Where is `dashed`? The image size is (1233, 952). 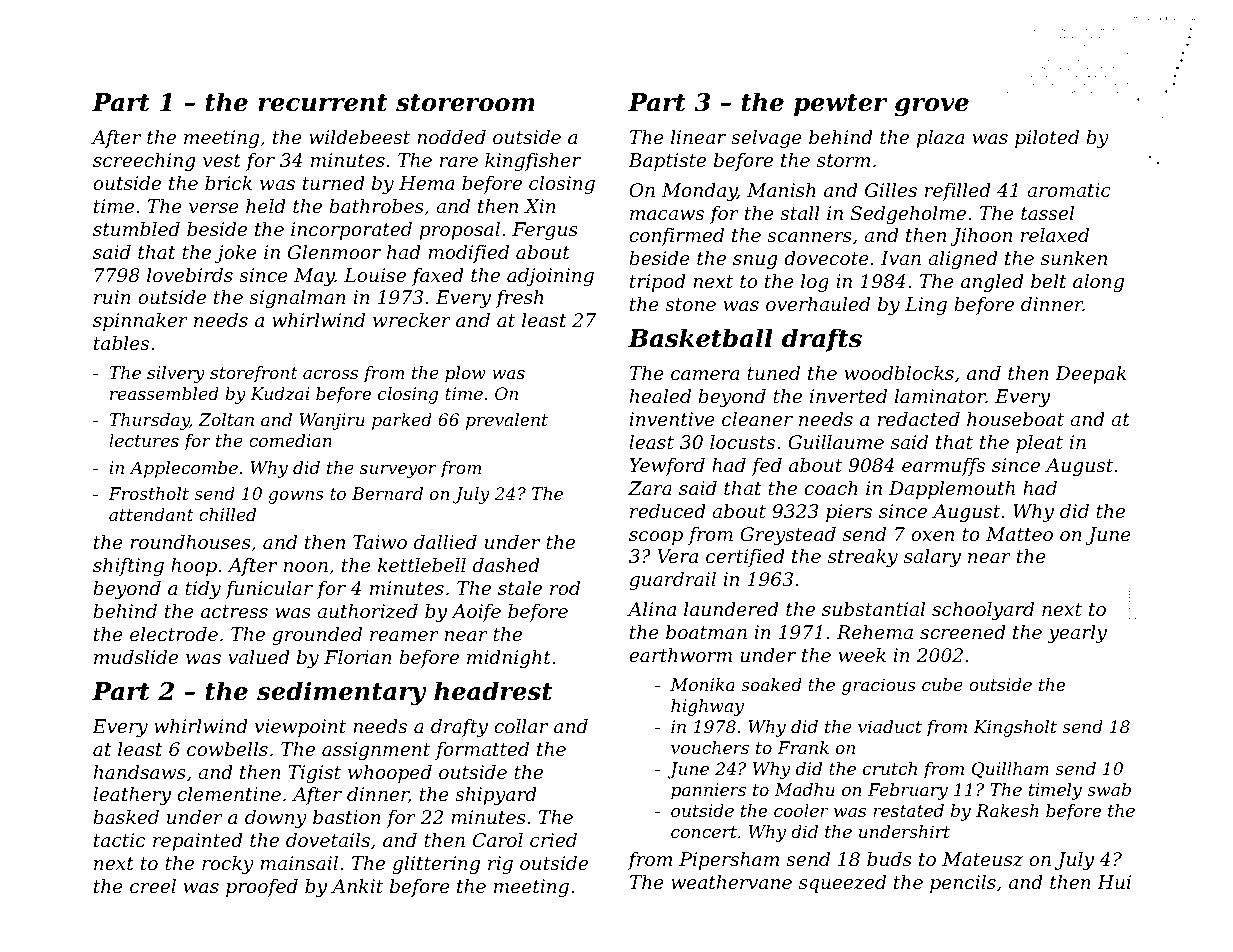 dashed is located at coordinates (506, 565).
